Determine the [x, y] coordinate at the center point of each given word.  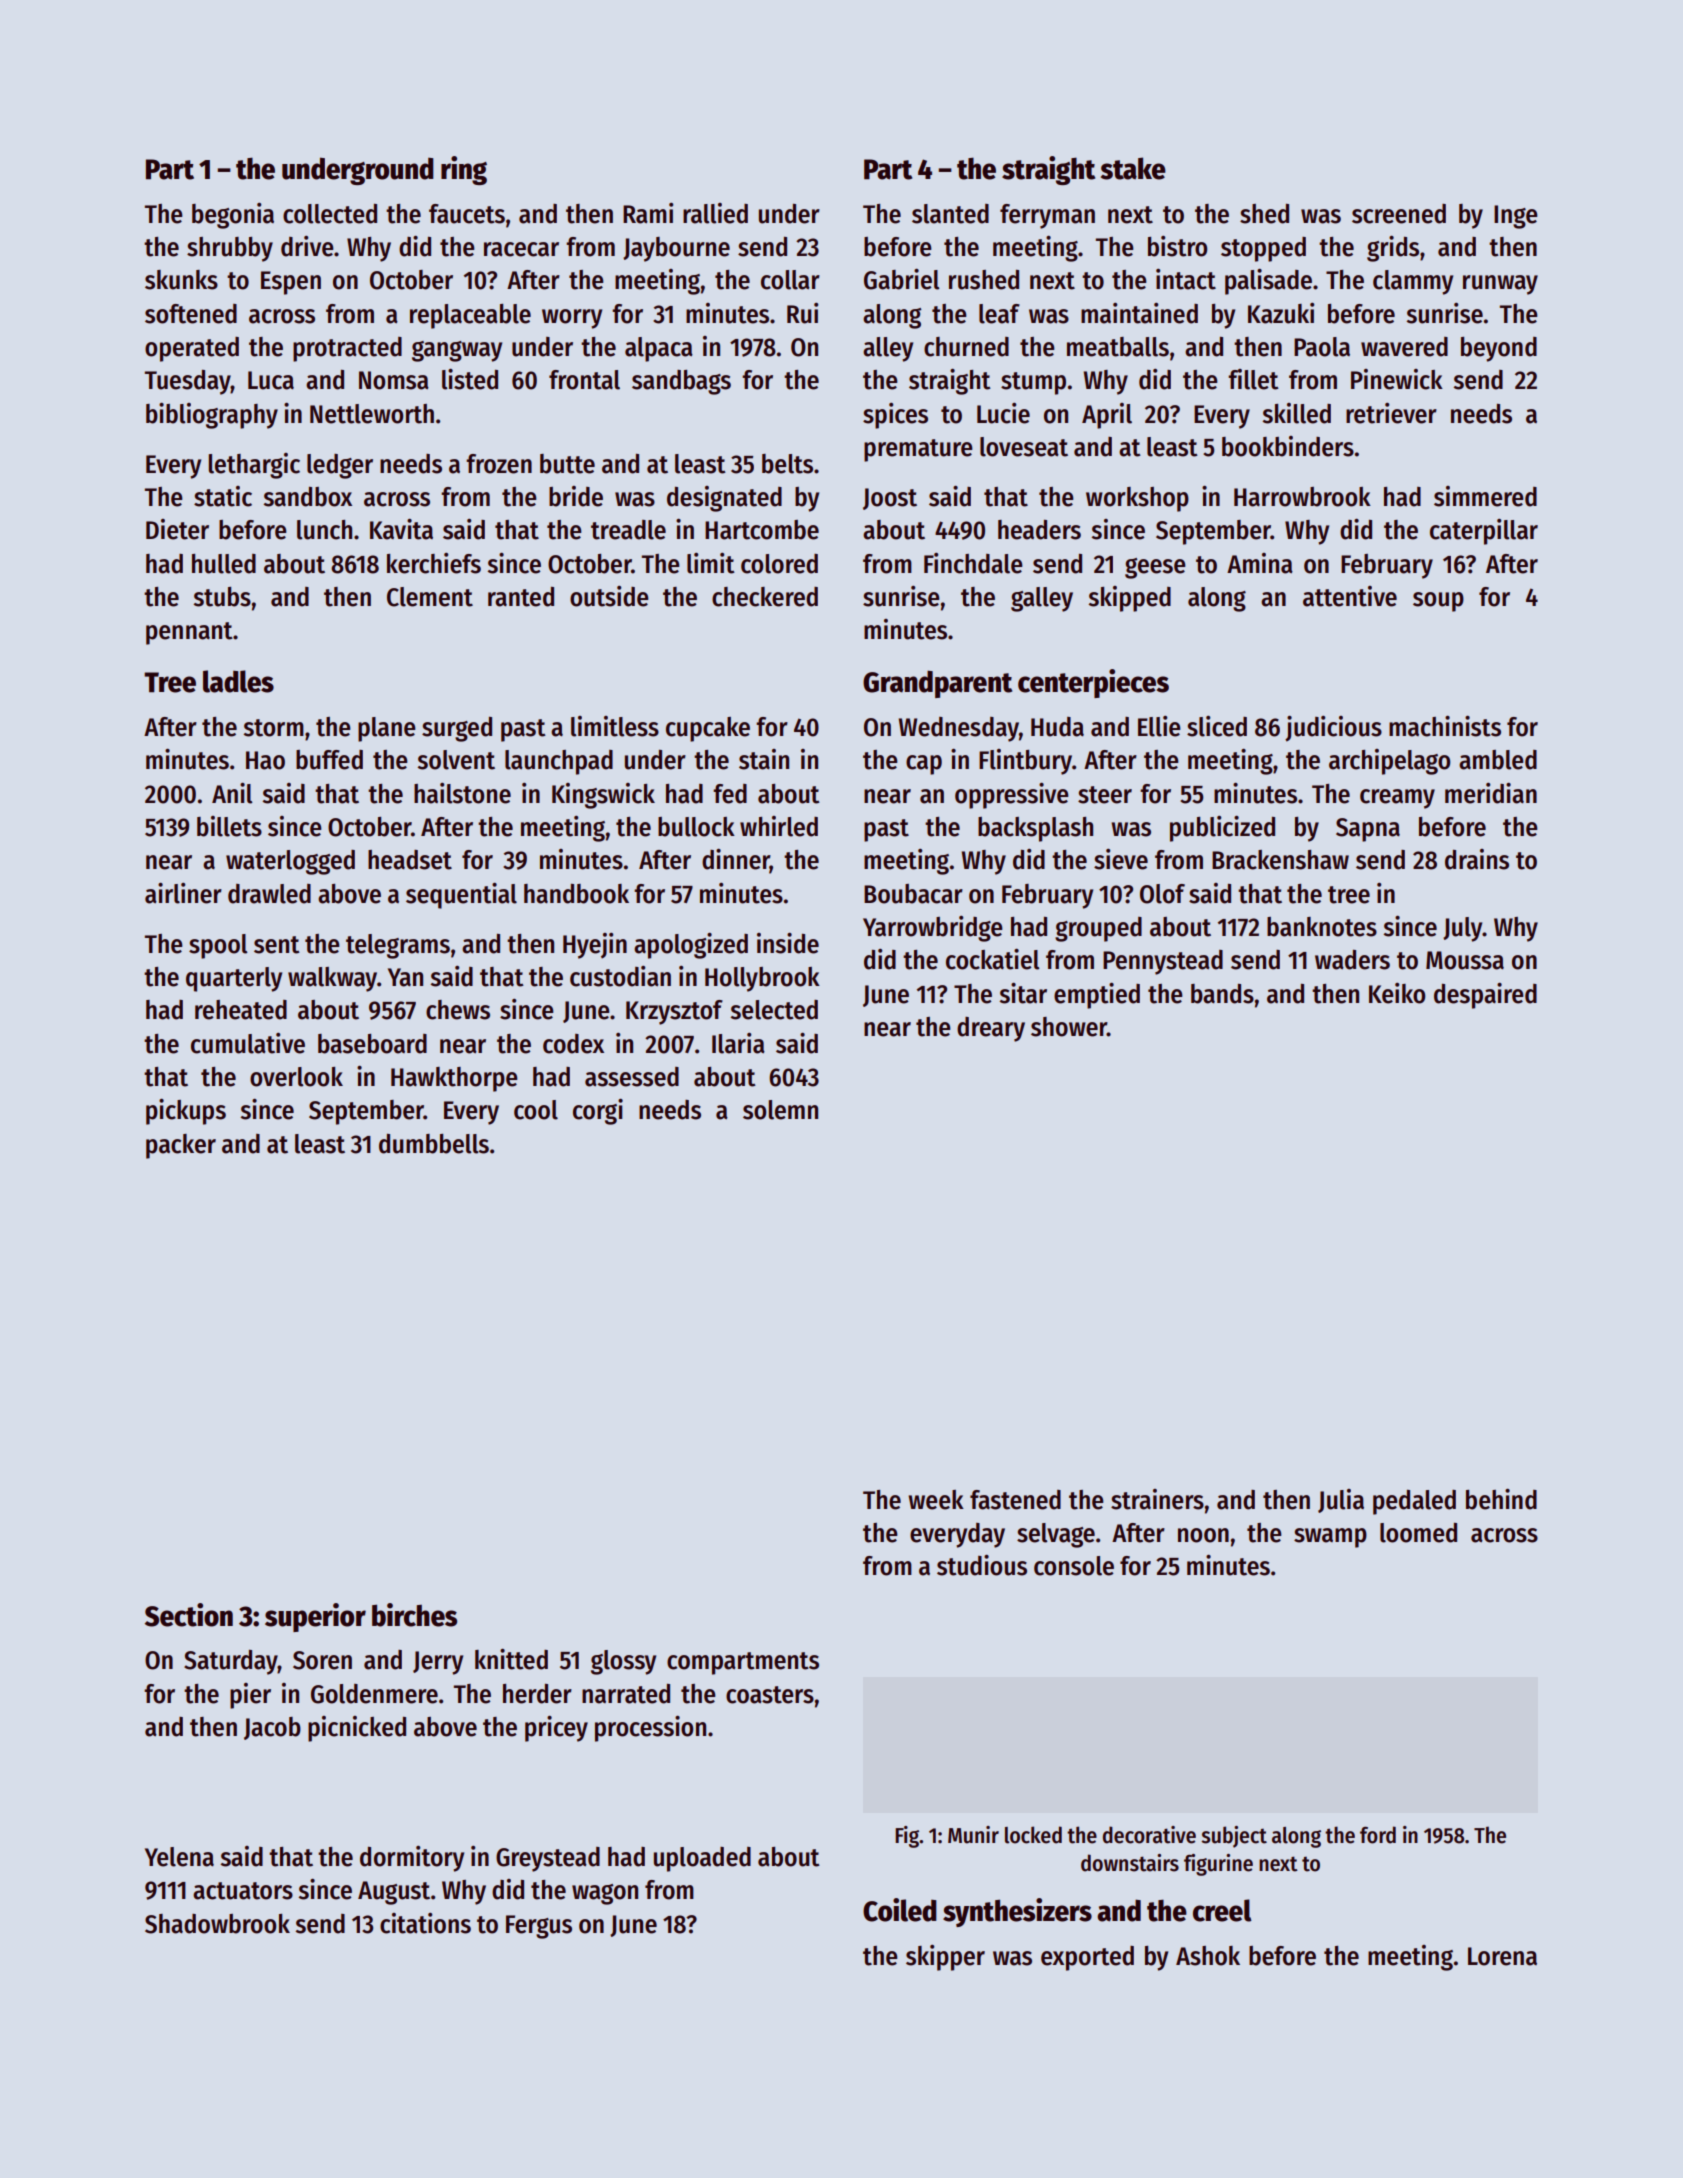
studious [982, 1565]
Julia [1341, 1501]
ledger [340, 466]
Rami [648, 213]
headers [1039, 530]
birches [414, 1615]
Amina [1260, 563]
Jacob [272, 1728]
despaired [1485, 996]
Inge [1516, 217]
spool [218, 946]
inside [788, 943]
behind [1501, 1499]
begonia [233, 216]
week [936, 1500]
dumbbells [434, 1144]
